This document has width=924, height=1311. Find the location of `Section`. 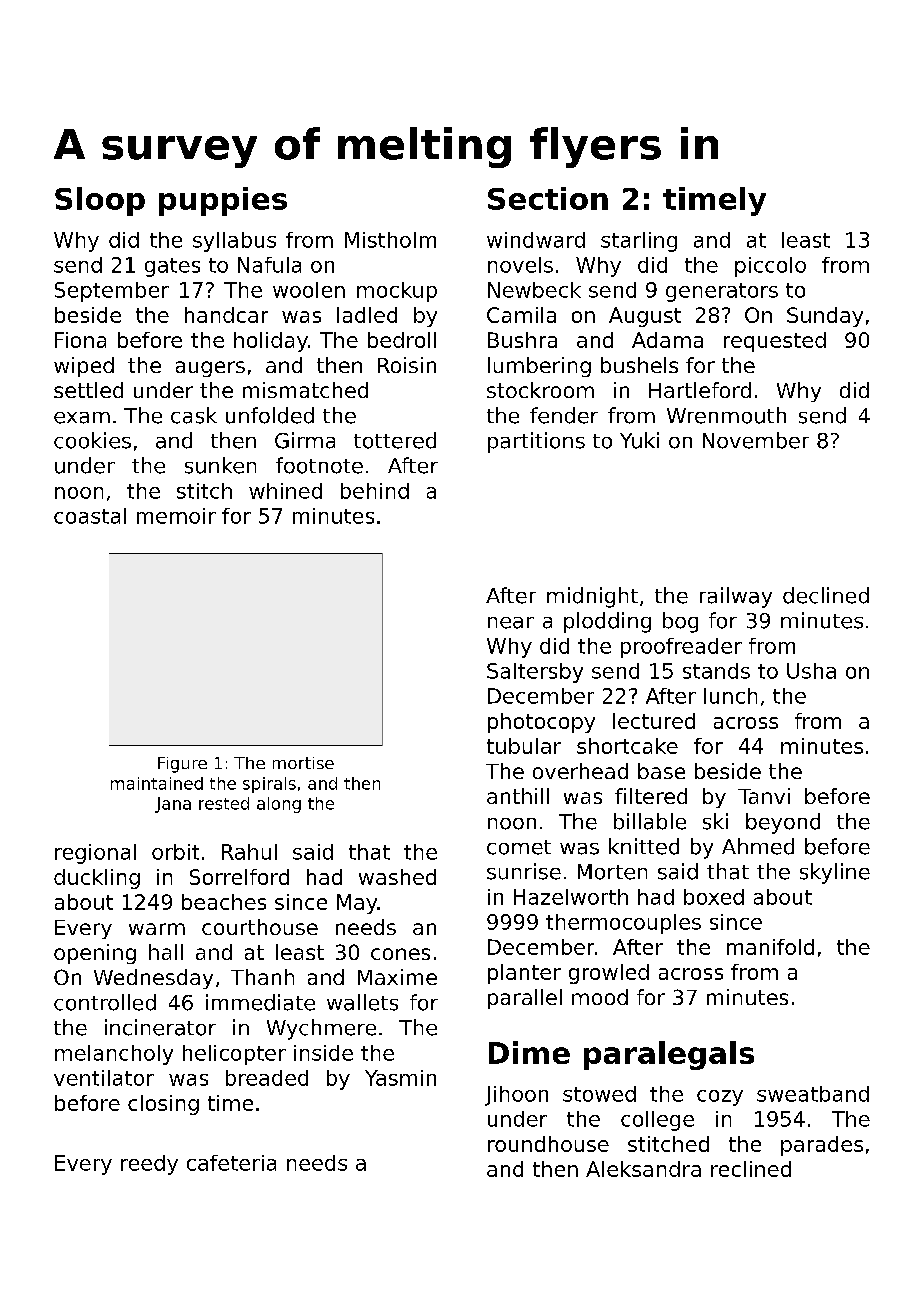

Section is located at coordinates (548, 198).
